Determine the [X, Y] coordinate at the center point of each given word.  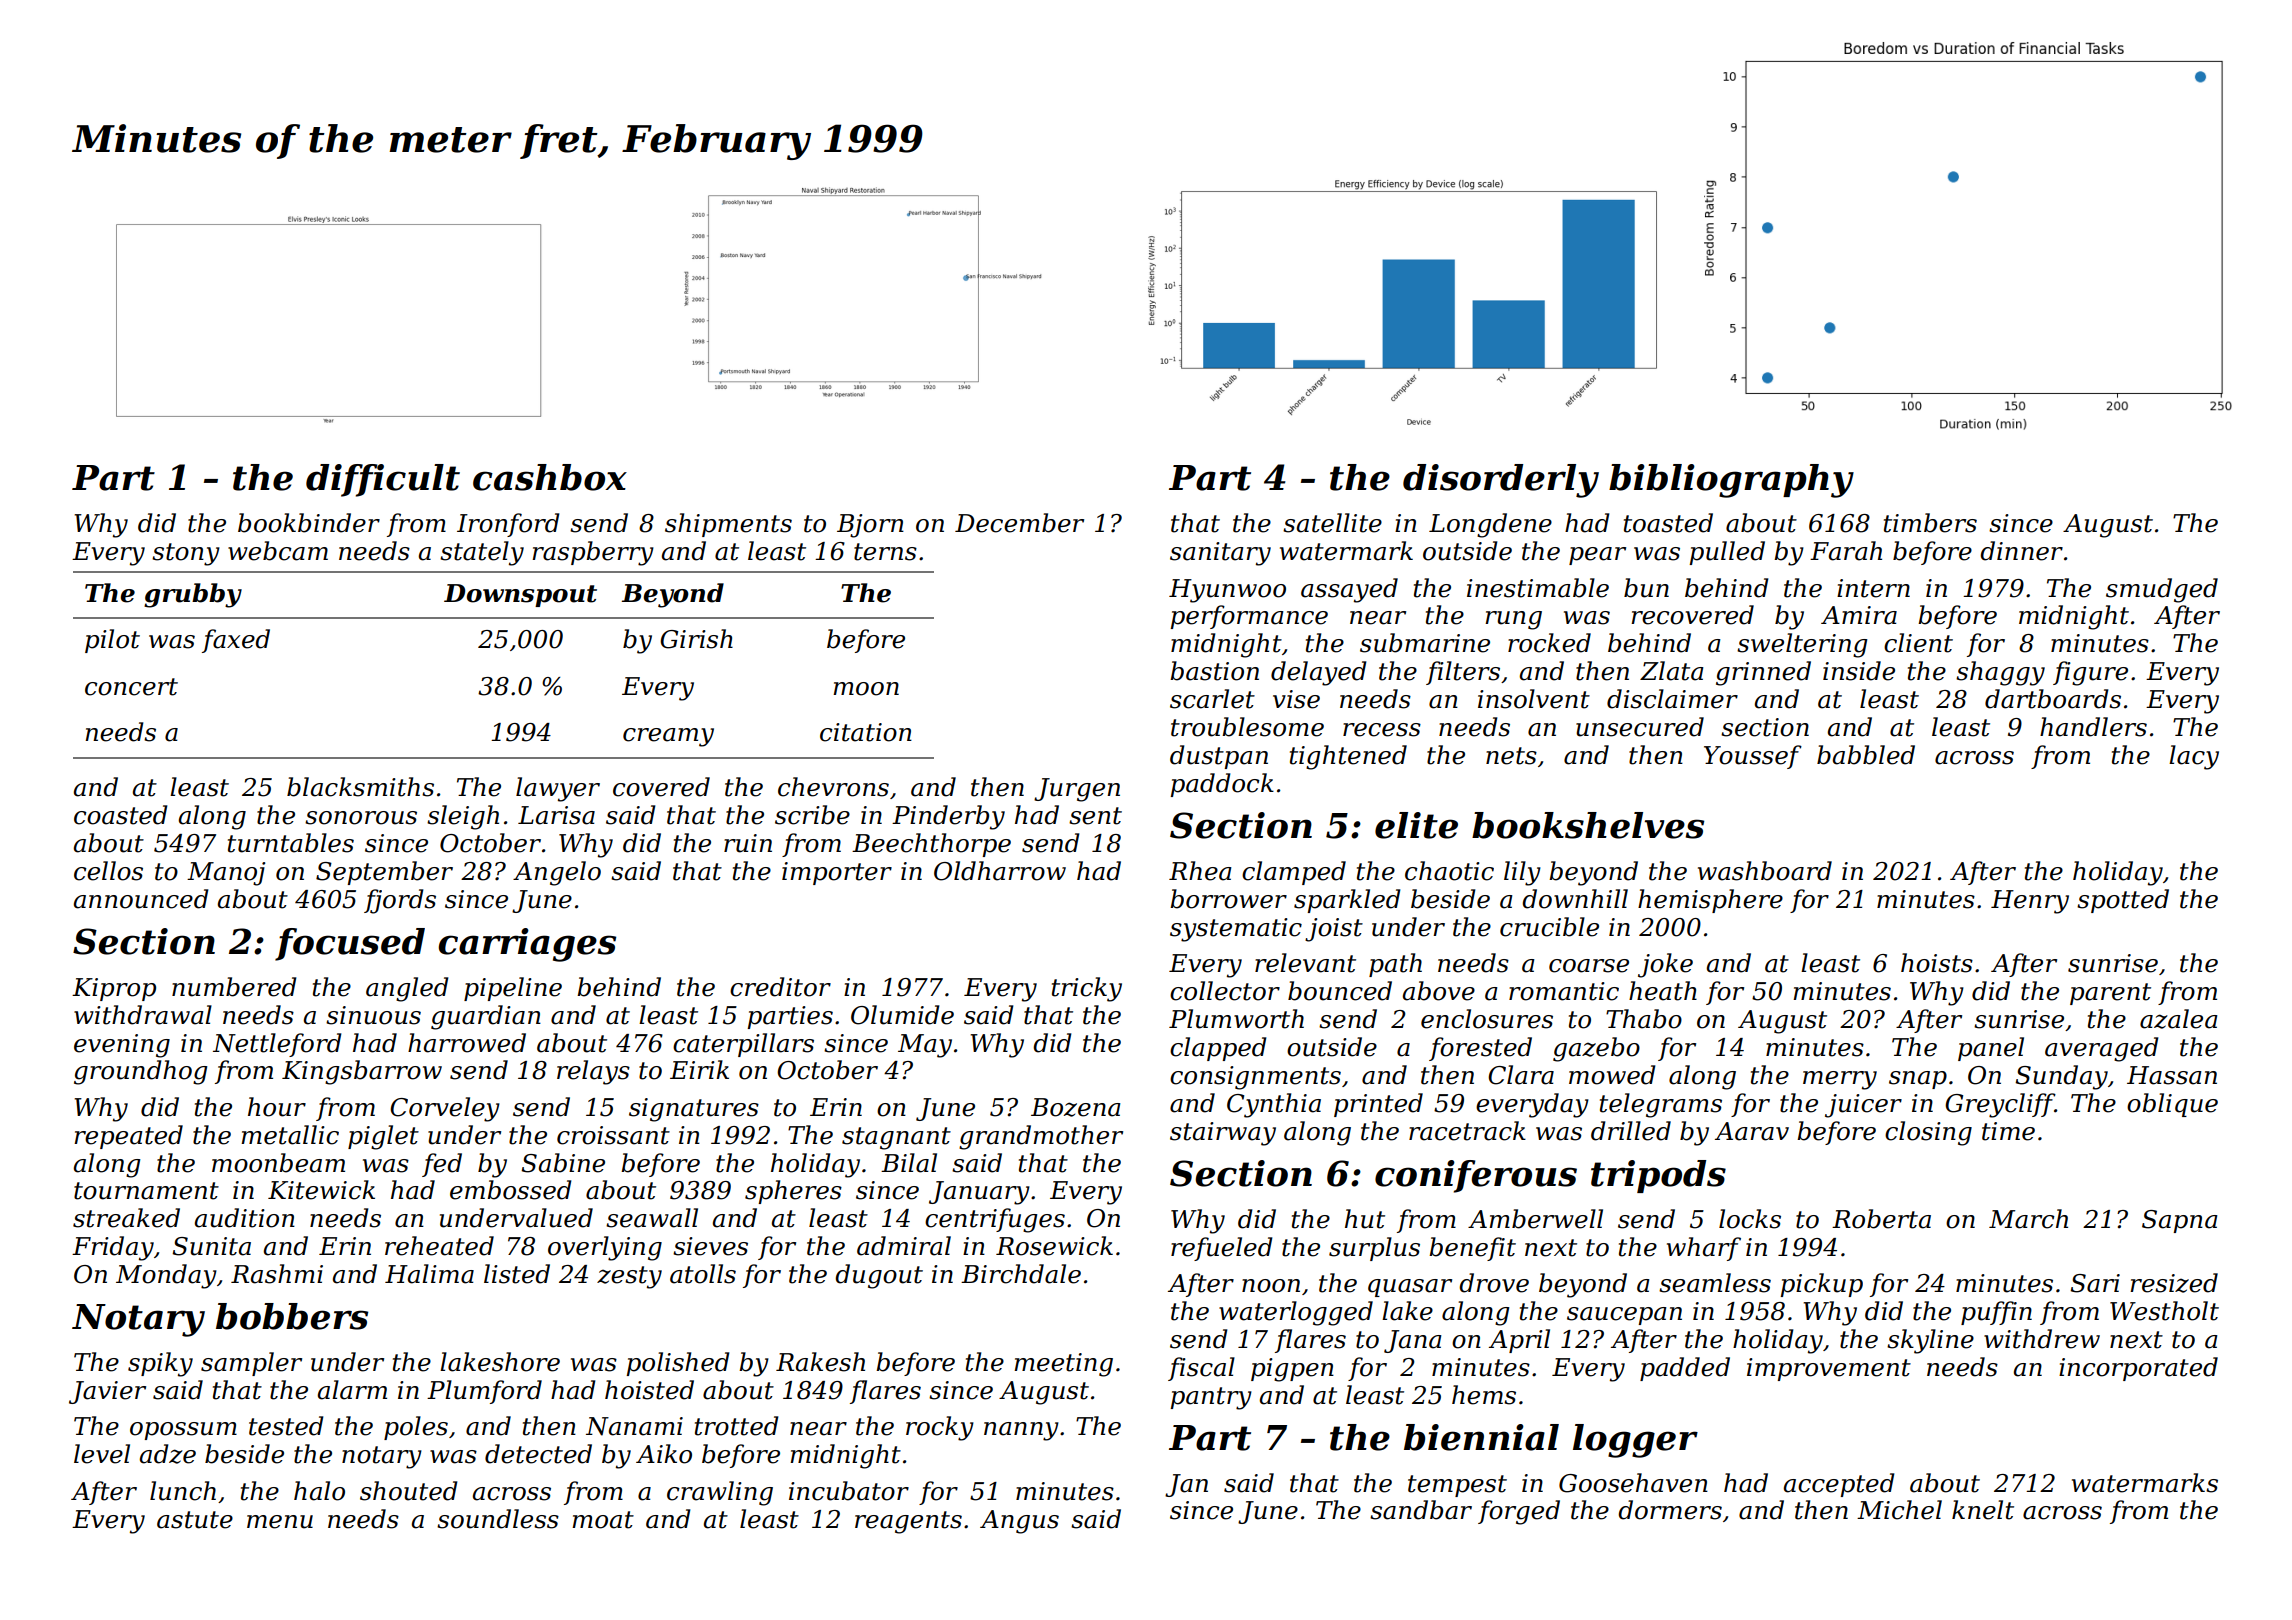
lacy [2194, 757]
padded [1685, 1369]
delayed [1318, 673]
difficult [383, 480]
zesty [629, 1277]
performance [1249, 617]
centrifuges [995, 1220]
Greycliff [2000, 1105]
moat [603, 1520]
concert [131, 687]
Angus [1019, 1522]
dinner [2021, 551]
